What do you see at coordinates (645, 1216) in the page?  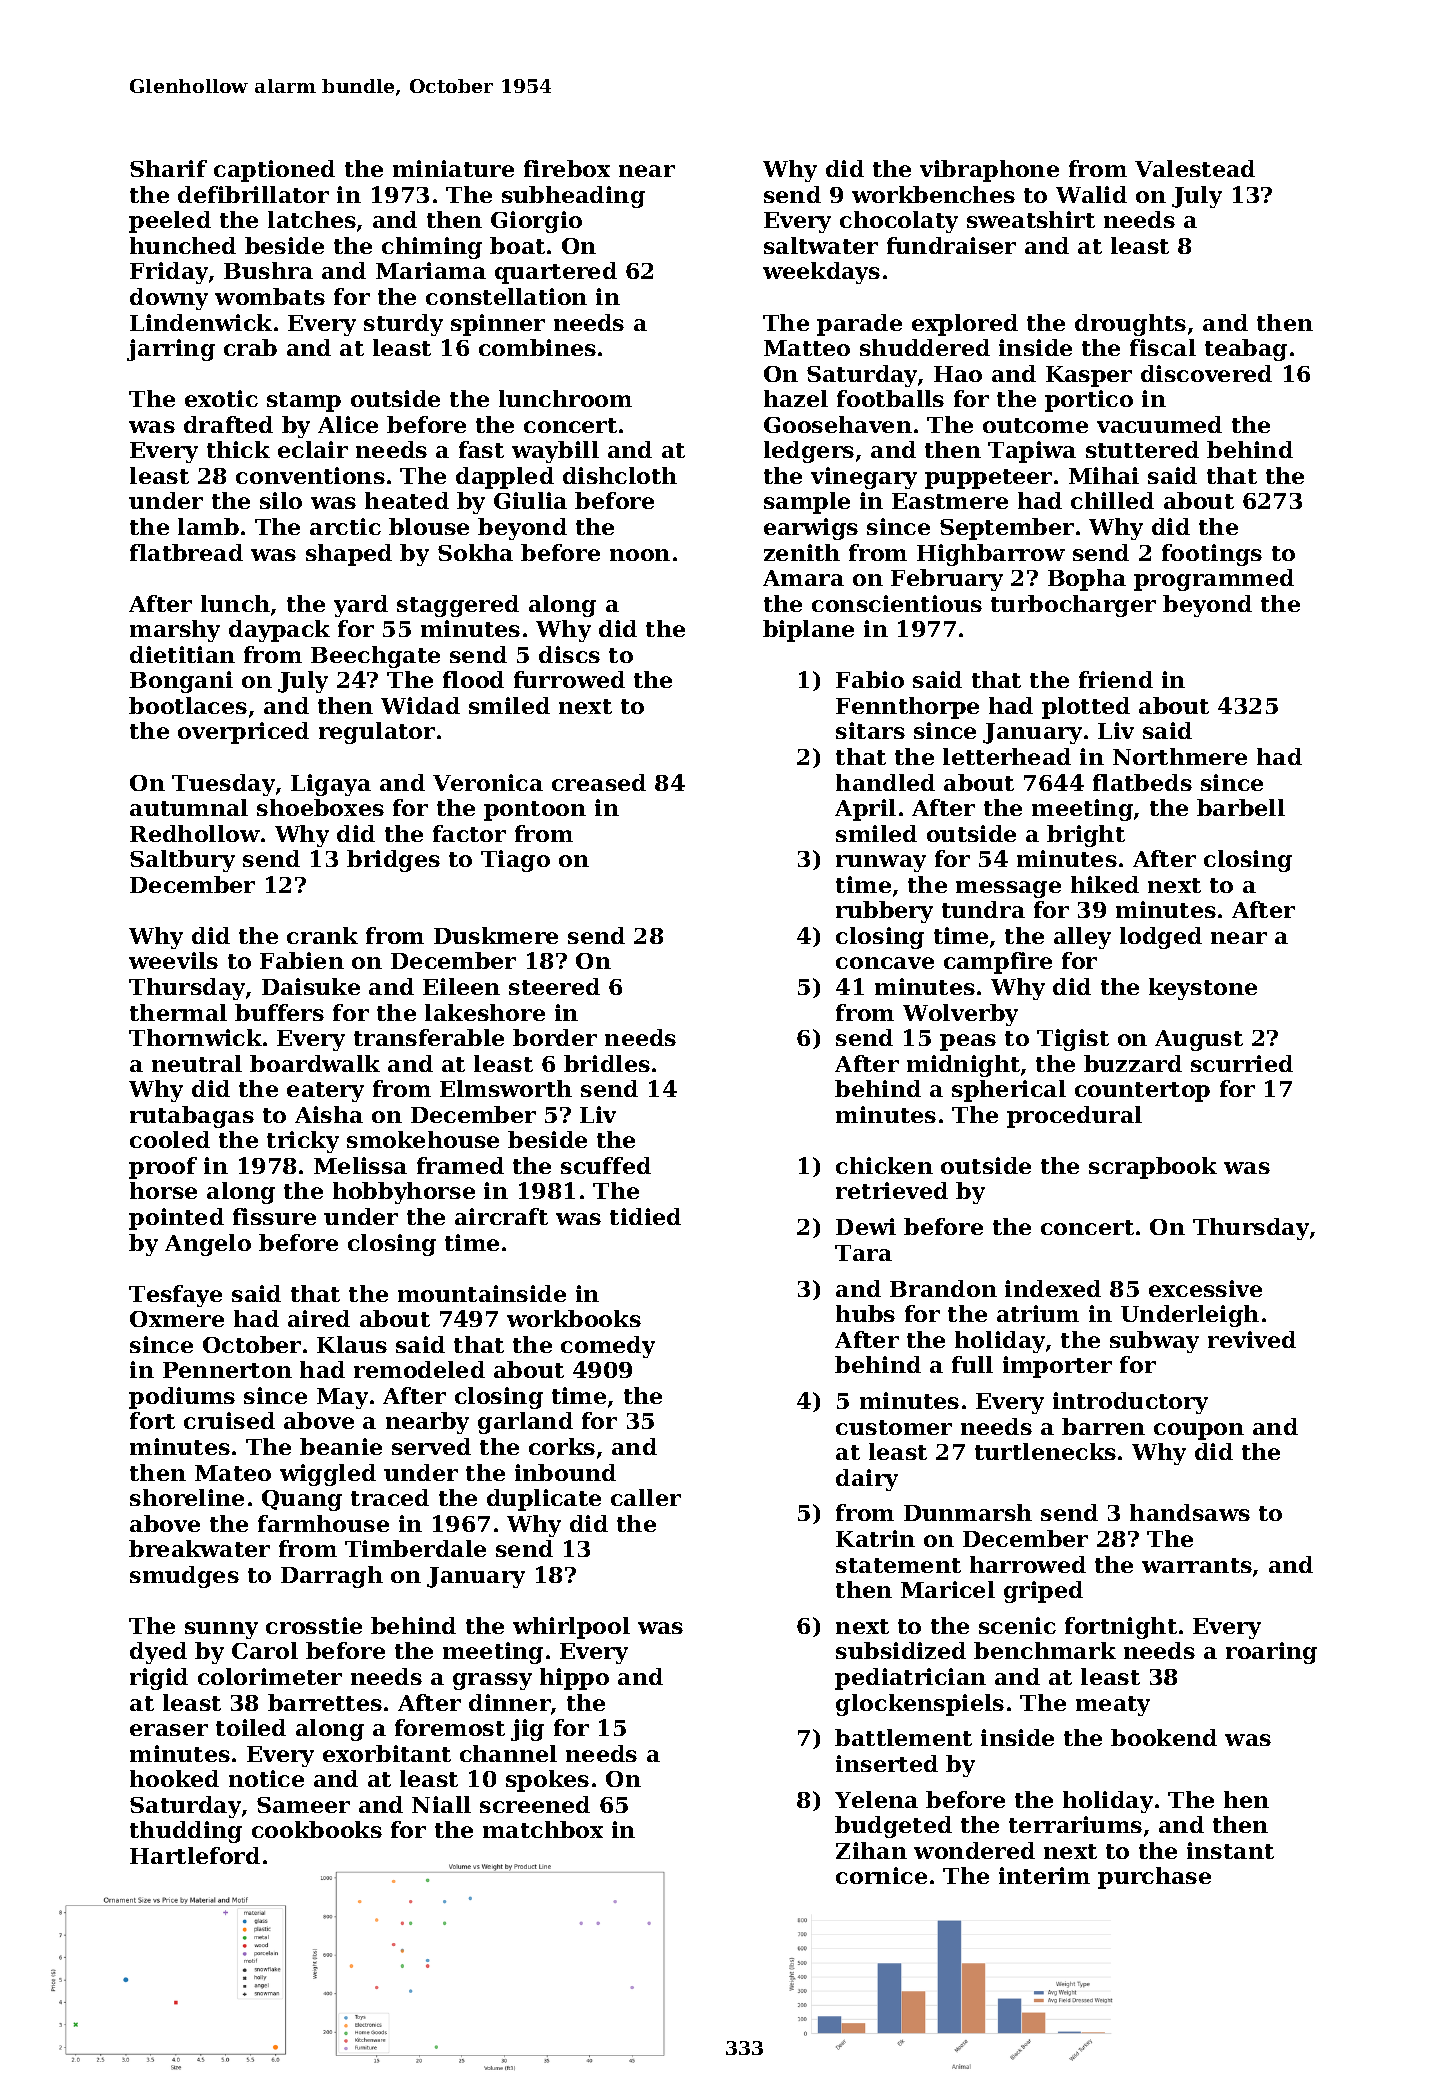 I see `tidied` at bounding box center [645, 1216].
